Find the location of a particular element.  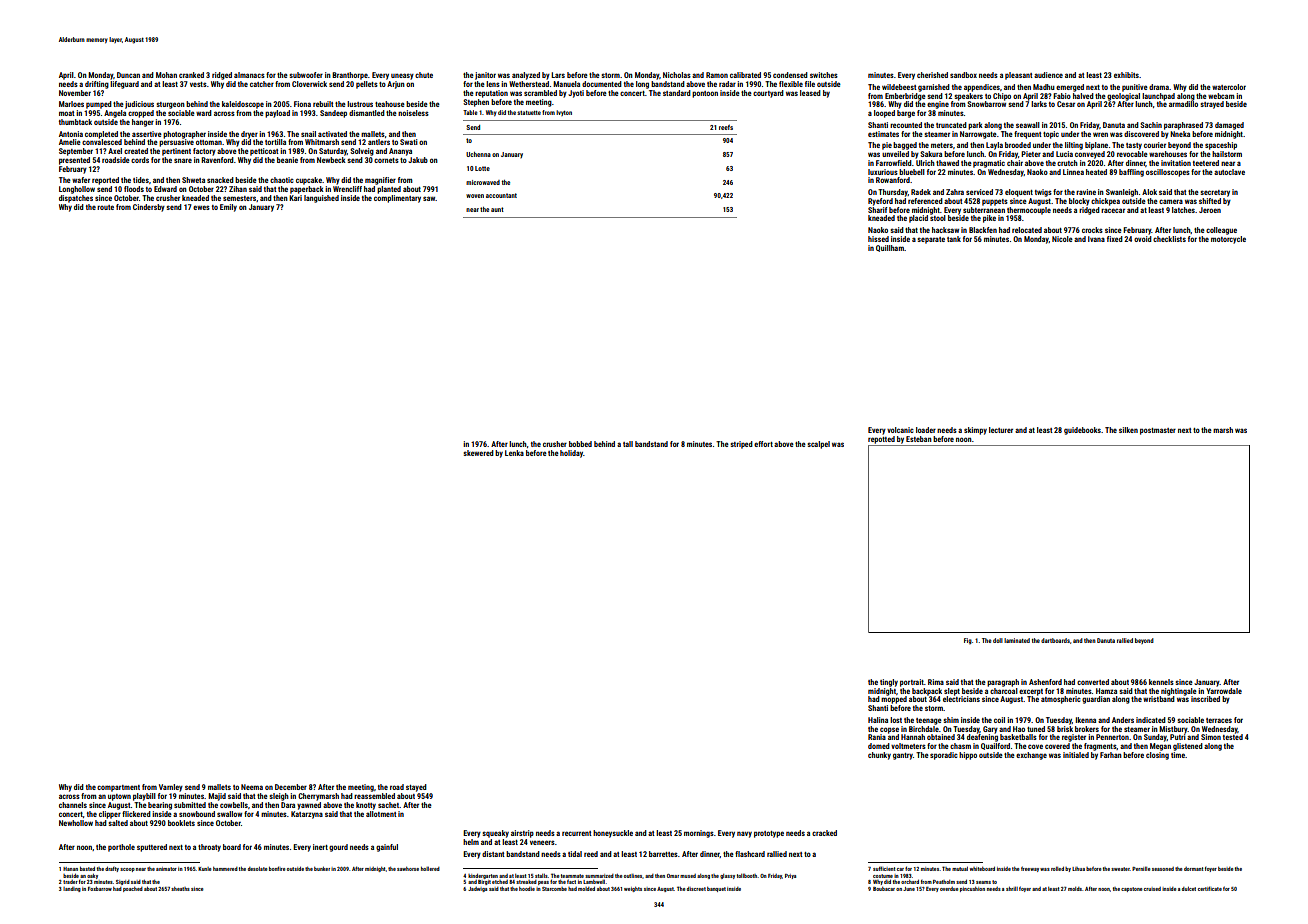

striped is located at coordinates (741, 445).
